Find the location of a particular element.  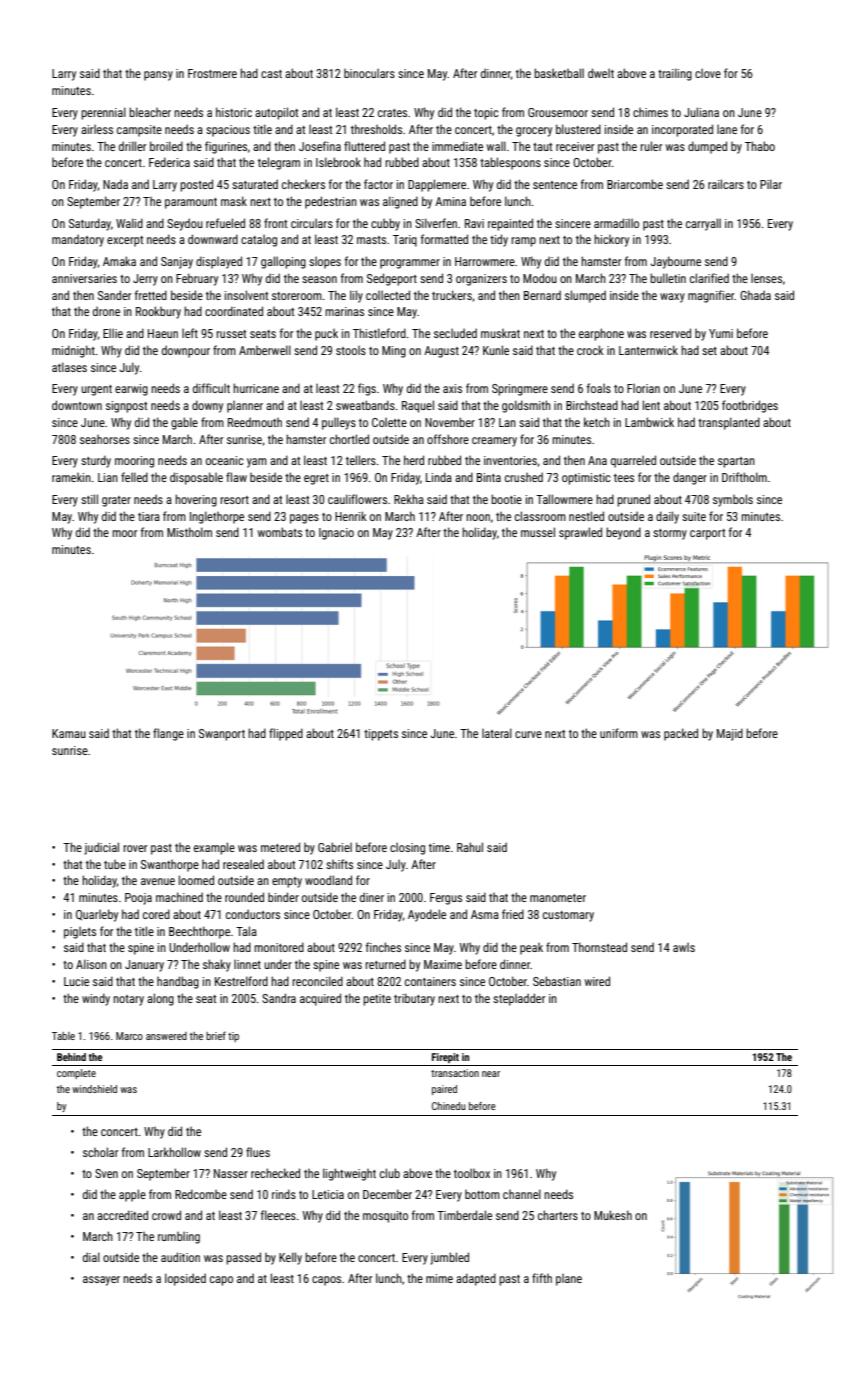

petite is located at coordinates (377, 1000).
